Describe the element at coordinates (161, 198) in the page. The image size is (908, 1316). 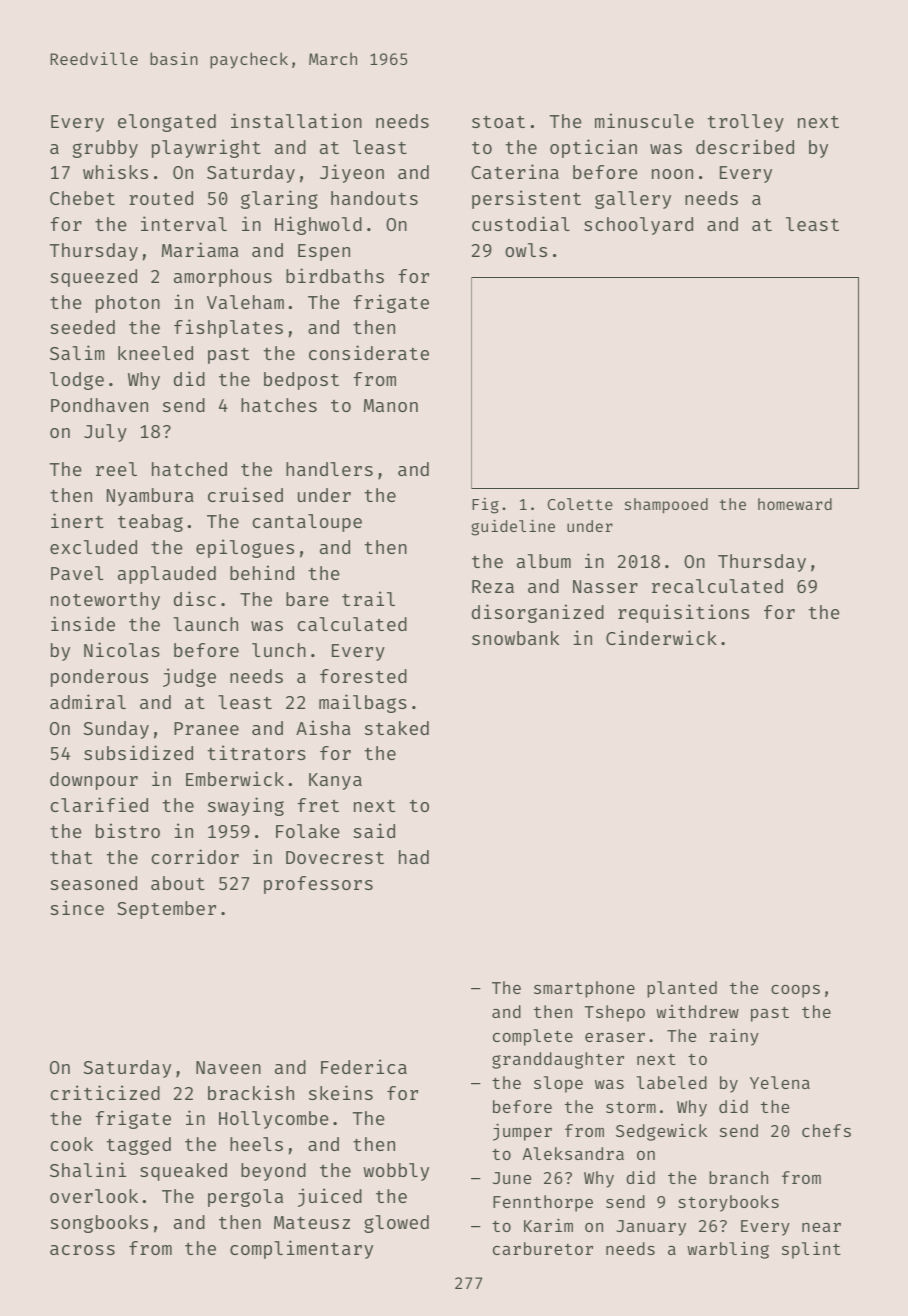
I see `routed` at that location.
